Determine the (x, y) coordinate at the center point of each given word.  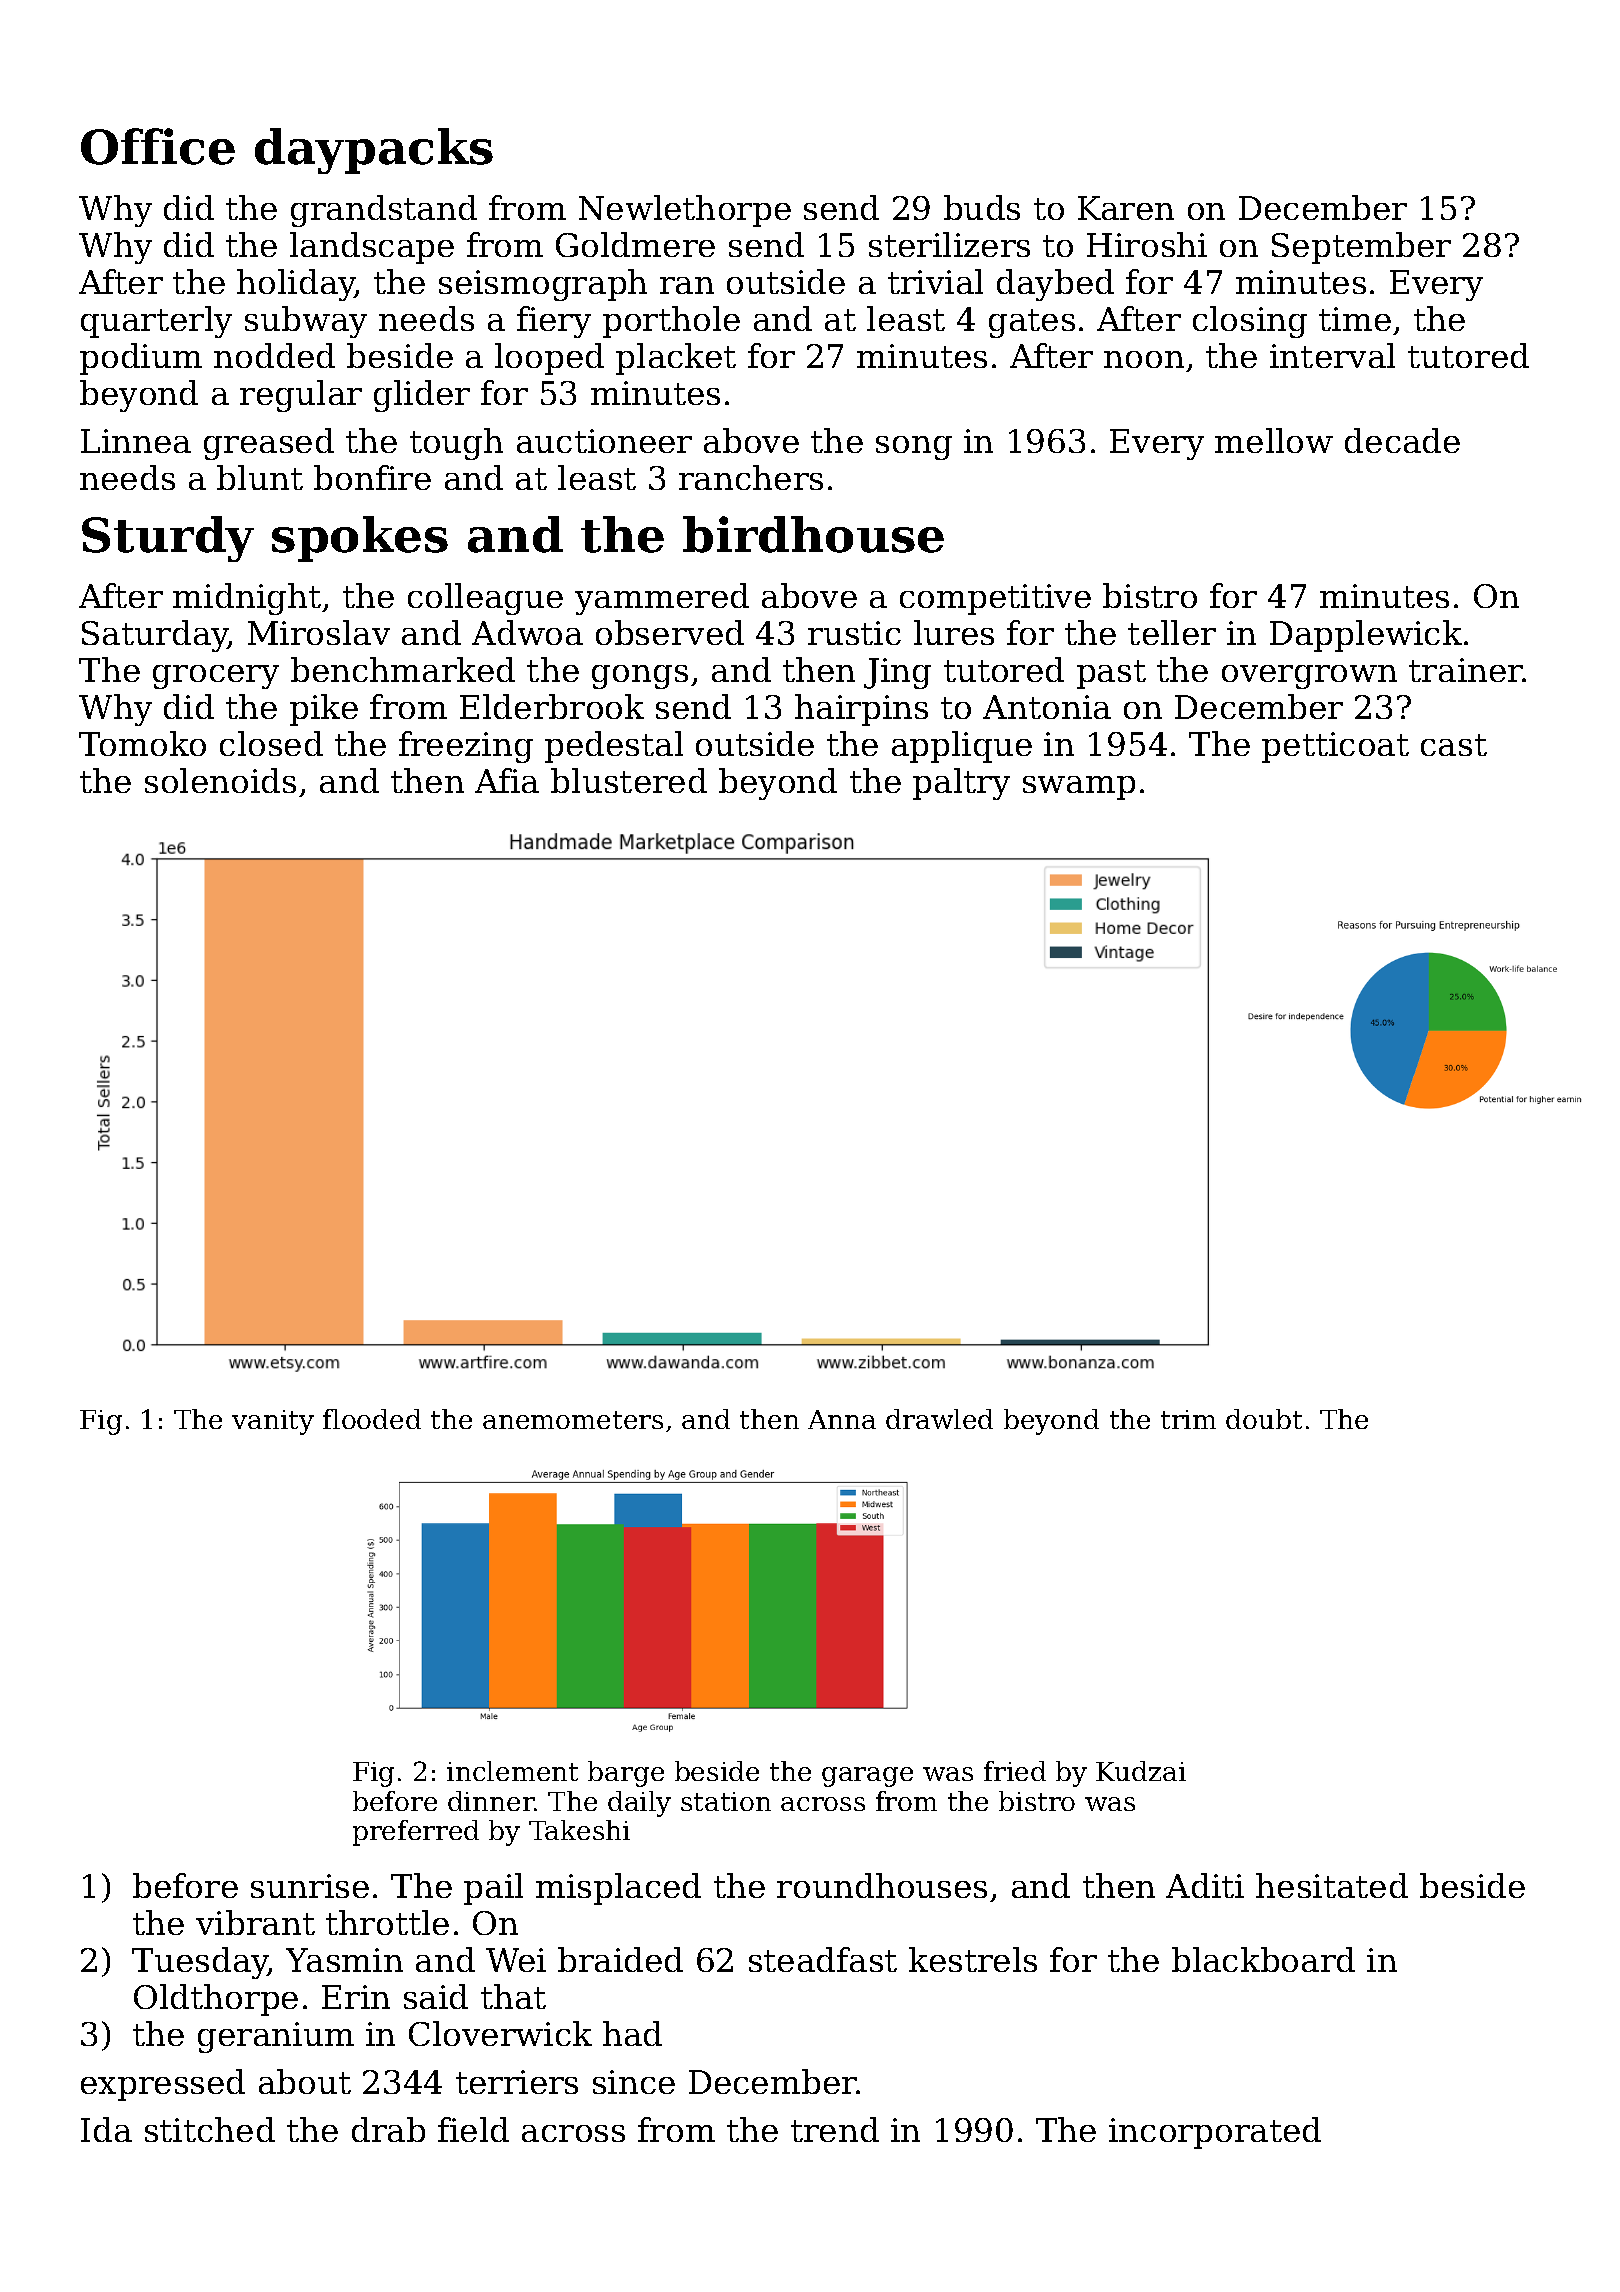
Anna (842, 1419)
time (1355, 319)
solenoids (220, 780)
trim (1188, 1419)
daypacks (374, 151)
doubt (1264, 1419)
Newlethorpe (685, 211)
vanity (273, 1422)
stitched (210, 2129)
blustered (629, 780)
